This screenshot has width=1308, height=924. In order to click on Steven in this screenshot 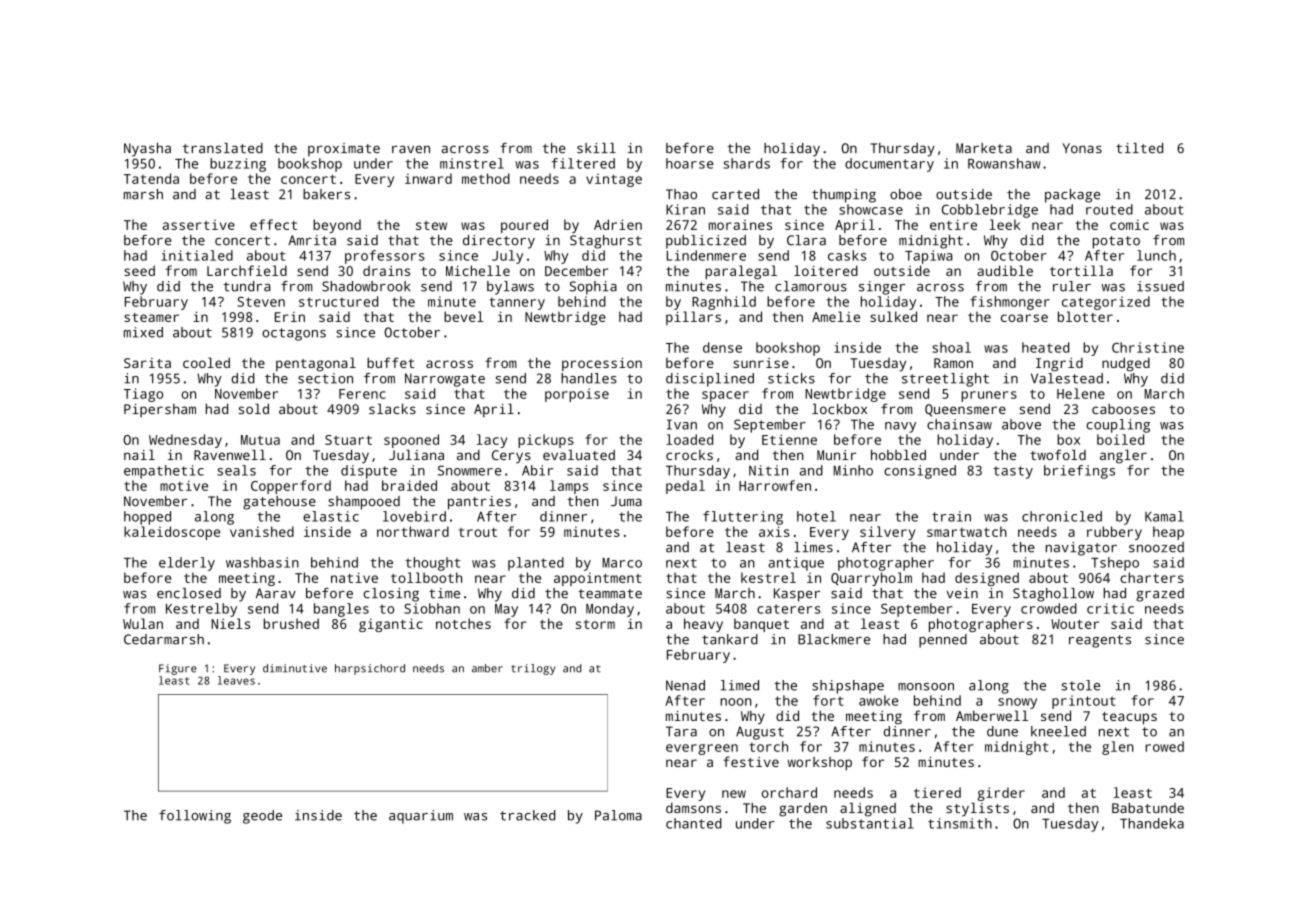, I will do `click(261, 302)`.
